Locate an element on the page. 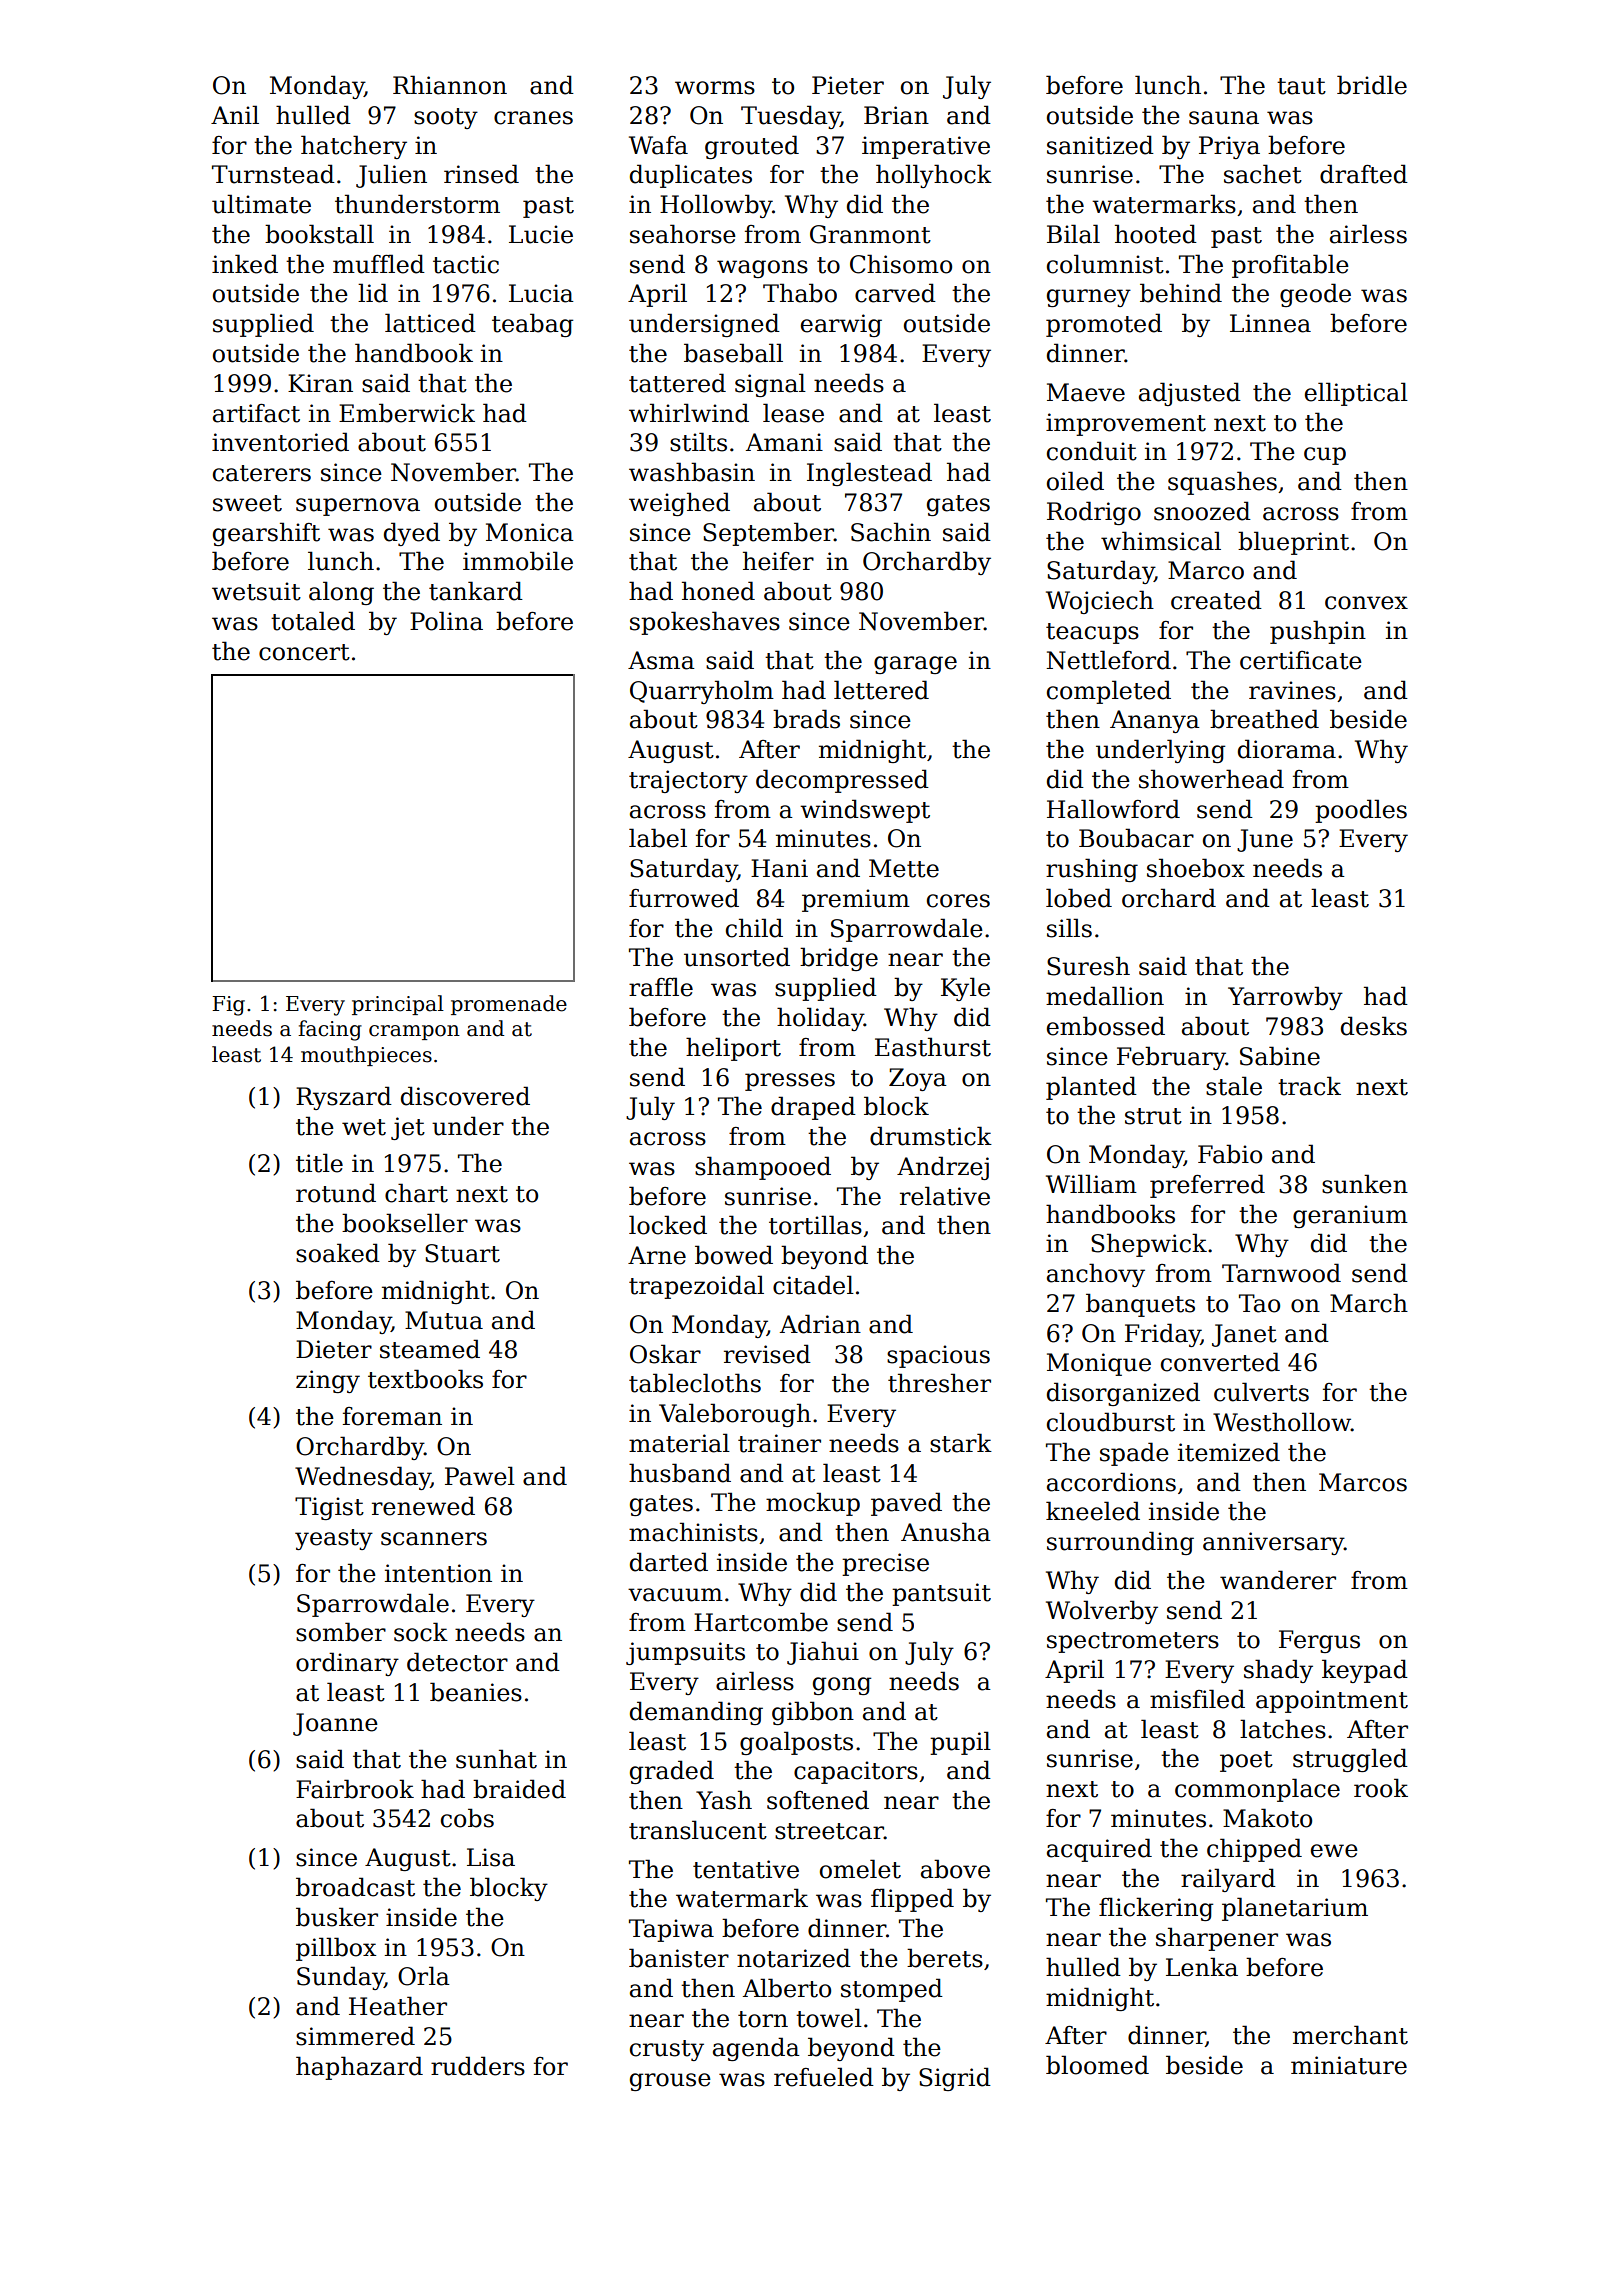 Image resolution: width=1620 pixels, height=2292 pixels. rudders is located at coordinates (478, 2066).
